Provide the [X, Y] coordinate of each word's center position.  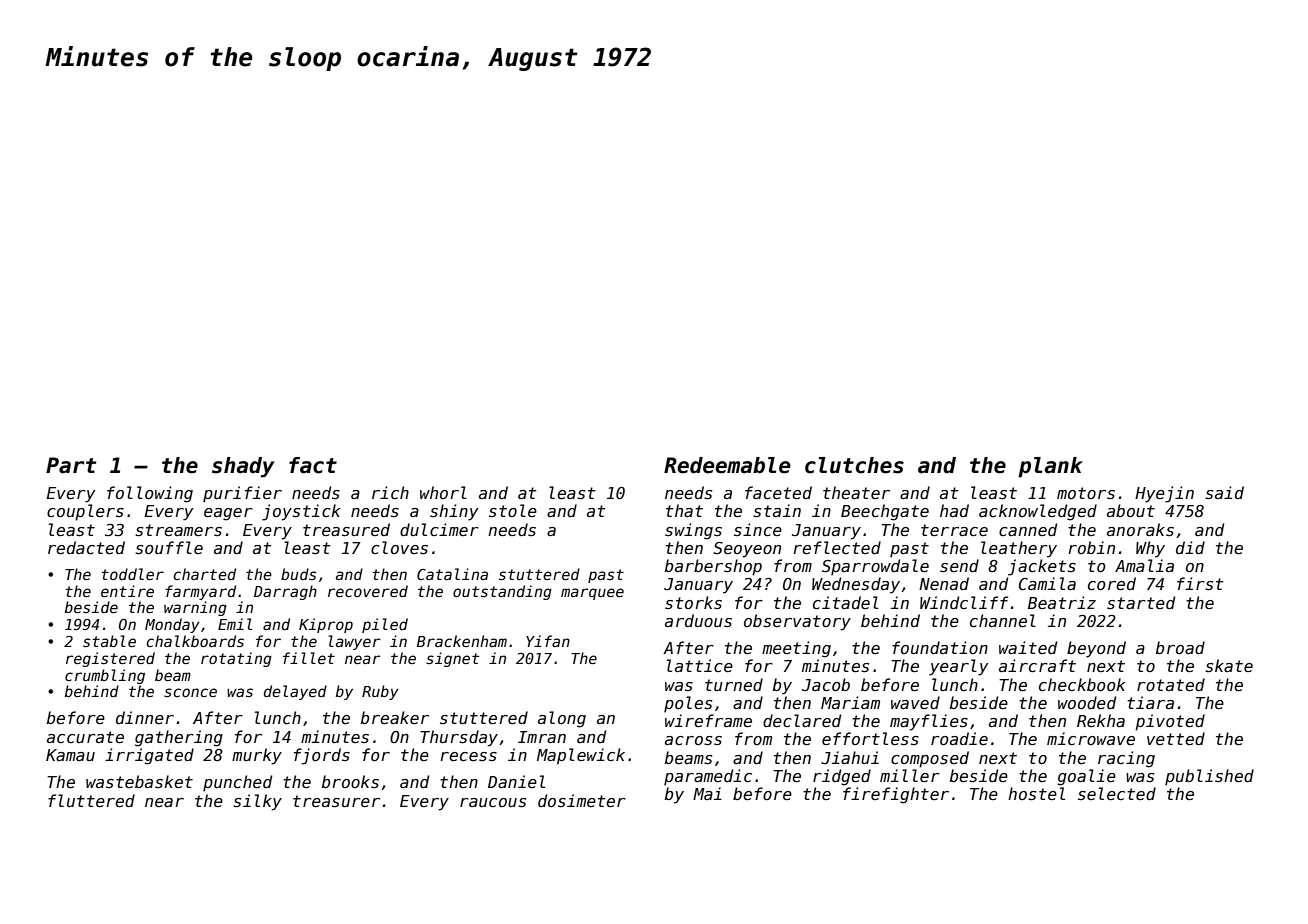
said [1224, 493]
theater [856, 492]
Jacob [826, 684]
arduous [698, 620]
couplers [85, 512]
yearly [958, 667]
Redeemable [727, 465]
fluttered [91, 800]
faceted [778, 492]
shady [243, 467]
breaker [395, 717]
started [1141, 602]
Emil [235, 624]
